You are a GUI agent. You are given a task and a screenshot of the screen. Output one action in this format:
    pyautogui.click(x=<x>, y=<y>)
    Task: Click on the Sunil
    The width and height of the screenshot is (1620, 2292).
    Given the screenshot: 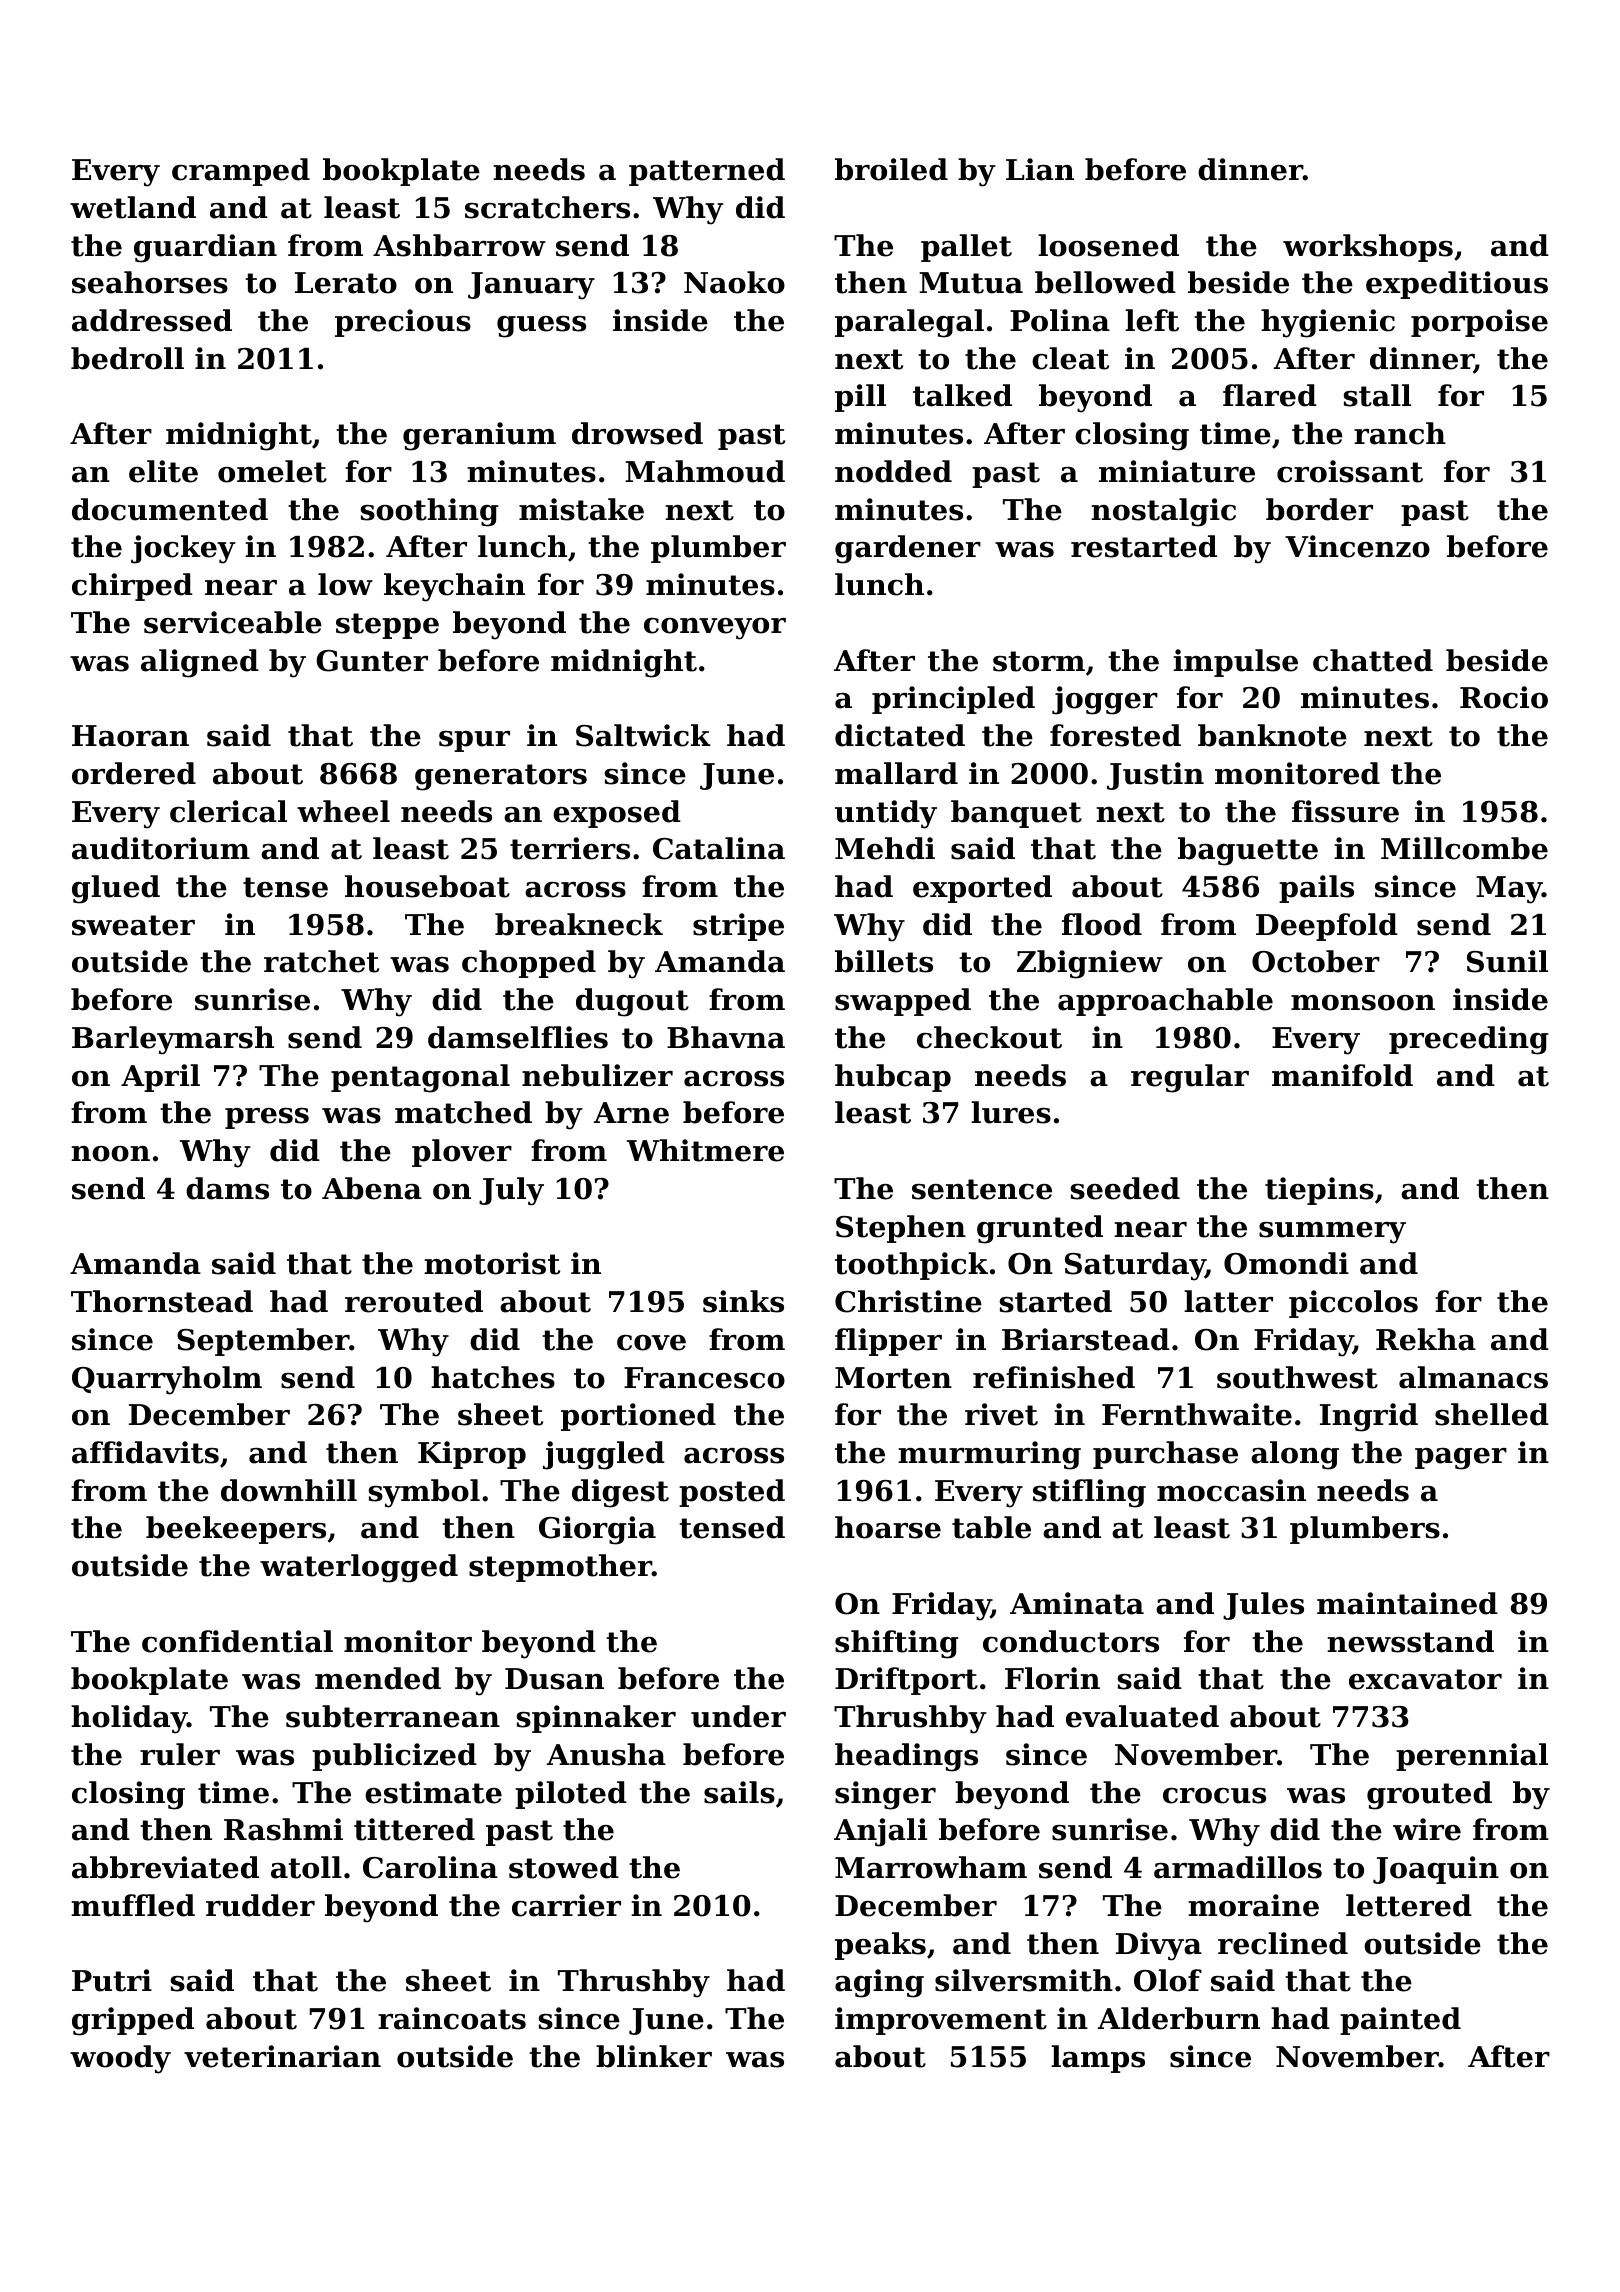 What is the action you would take?
    pyautogui.click(x=1507, y=961)
